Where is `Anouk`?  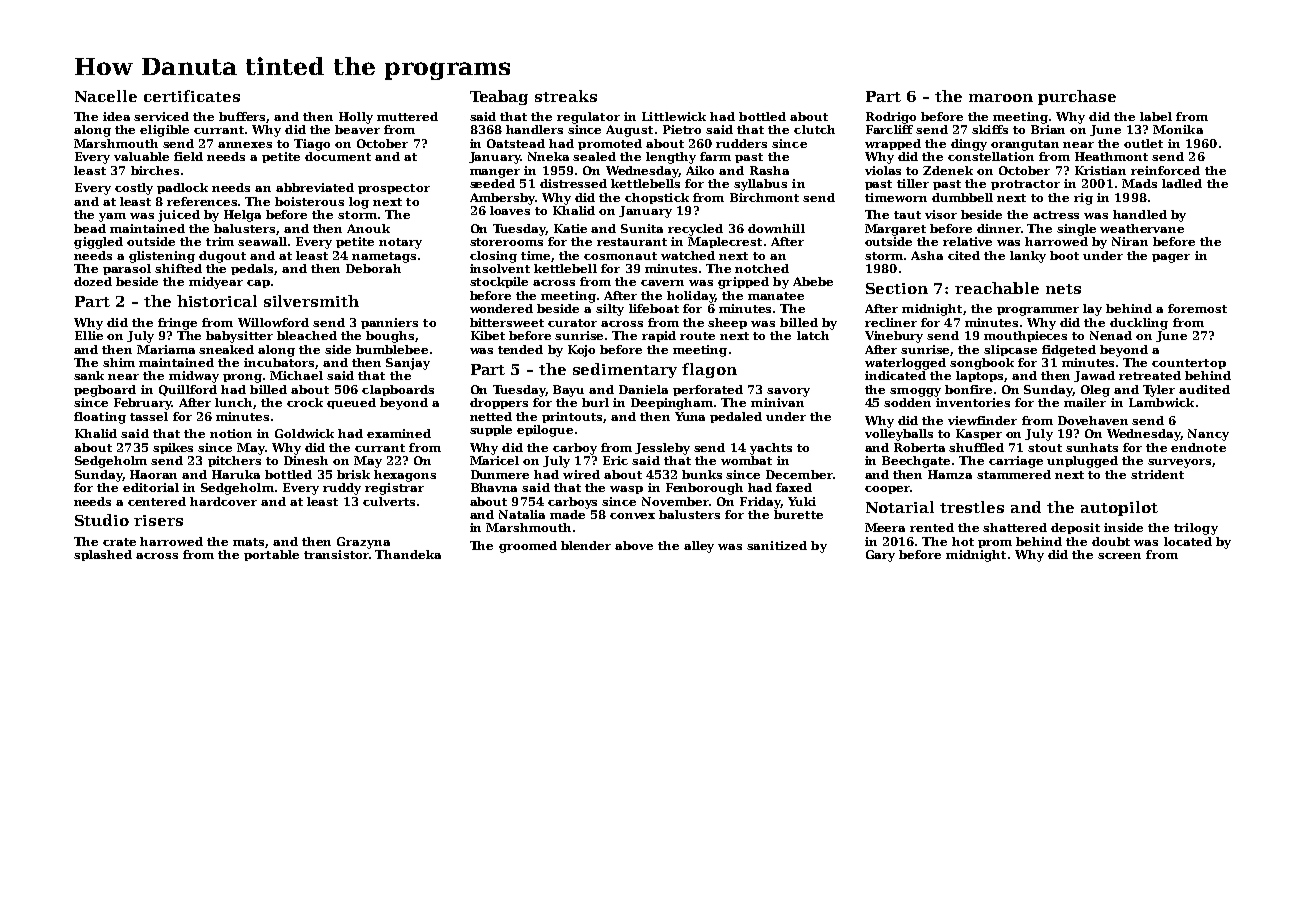
Anouk is located at coordinates (368, 228).
